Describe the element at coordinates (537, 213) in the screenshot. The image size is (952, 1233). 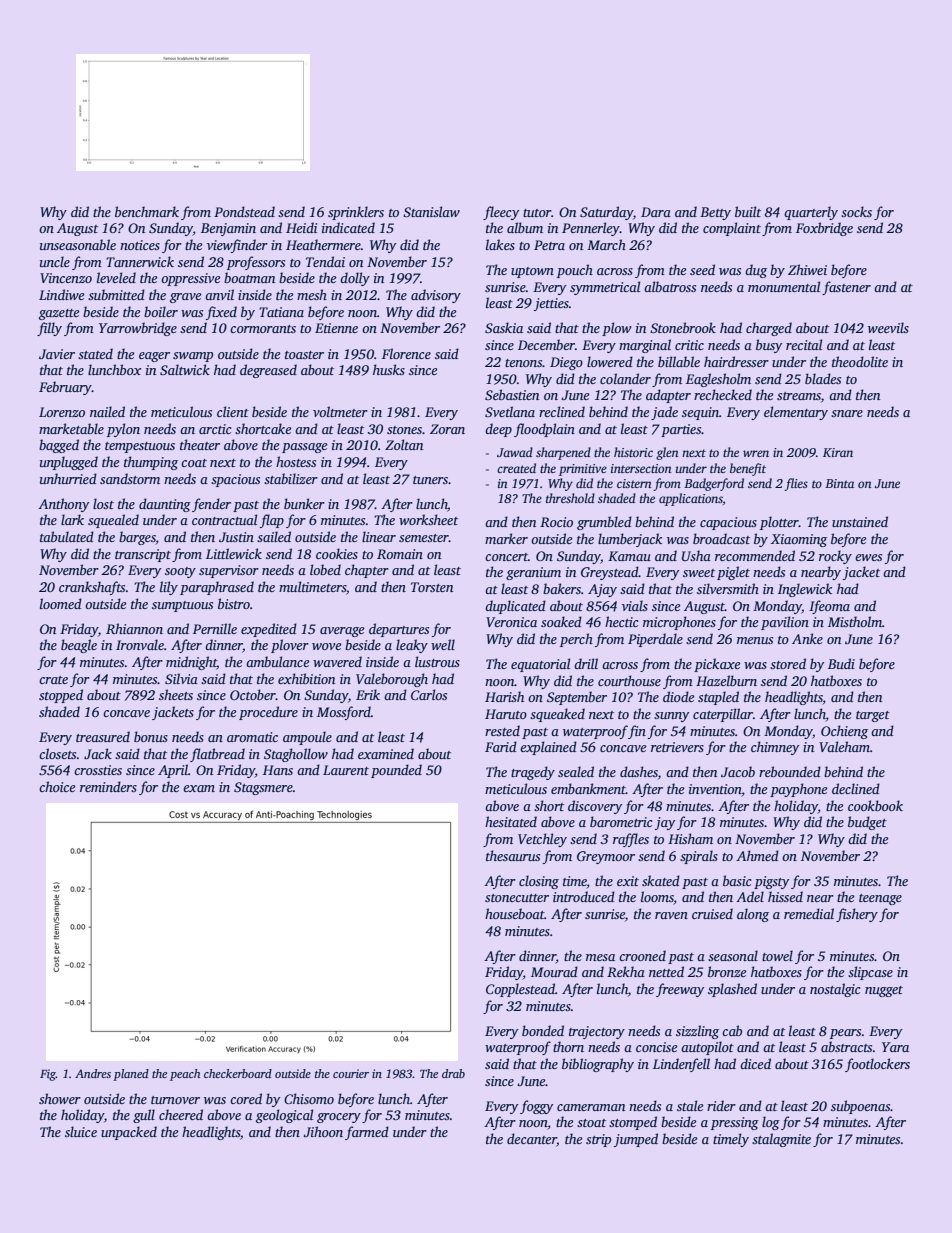
I see `tutor` at that location.
